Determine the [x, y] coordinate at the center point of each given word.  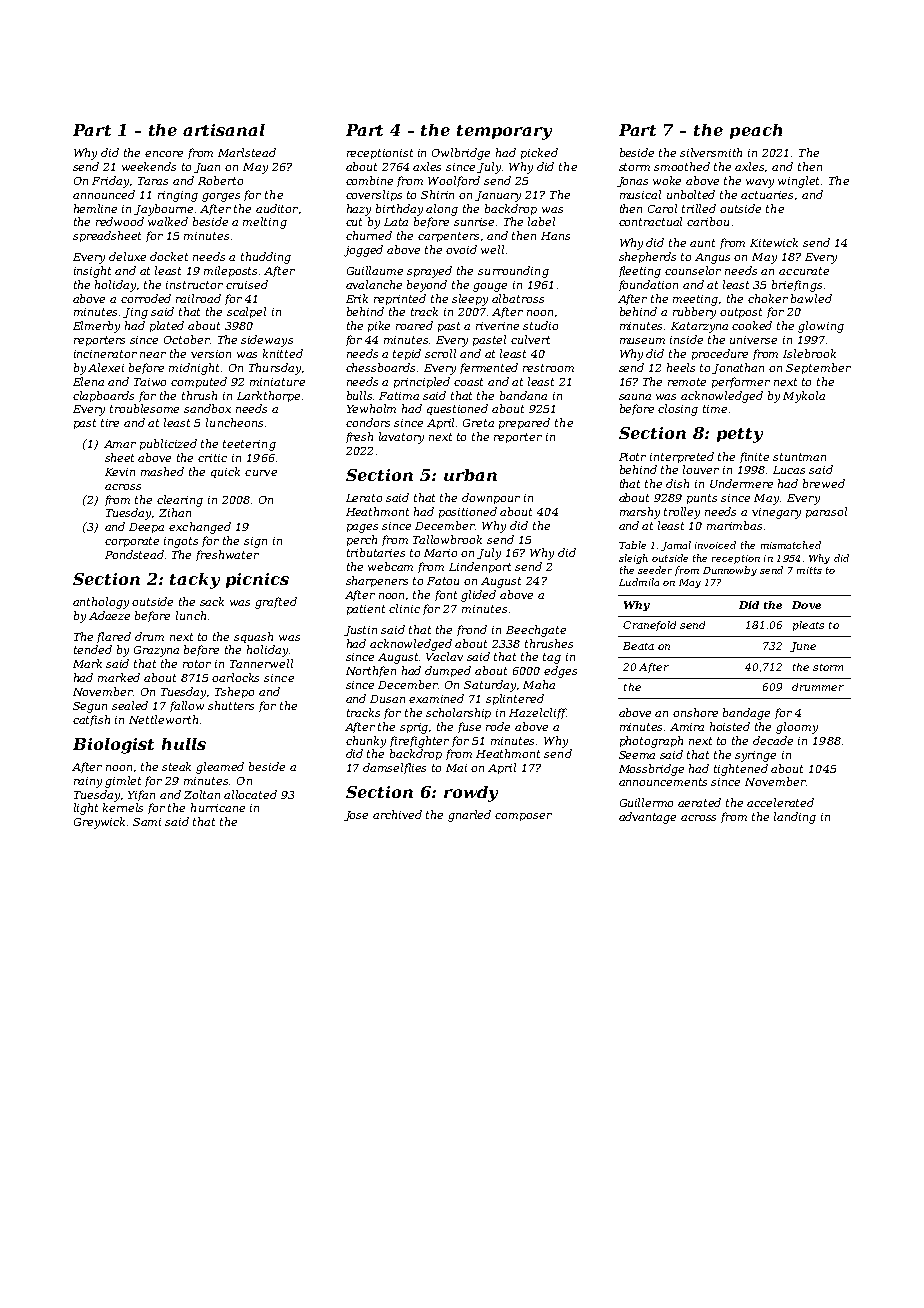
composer [523, 817]
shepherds [647, 257]
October [187, 339]
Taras [153, 181]
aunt [702, 243]
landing [795, 818]
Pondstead [134, 554]
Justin [360, 631]
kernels [123, 807]
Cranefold [649, 626]
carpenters [448, 237]
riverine [497, 326]
